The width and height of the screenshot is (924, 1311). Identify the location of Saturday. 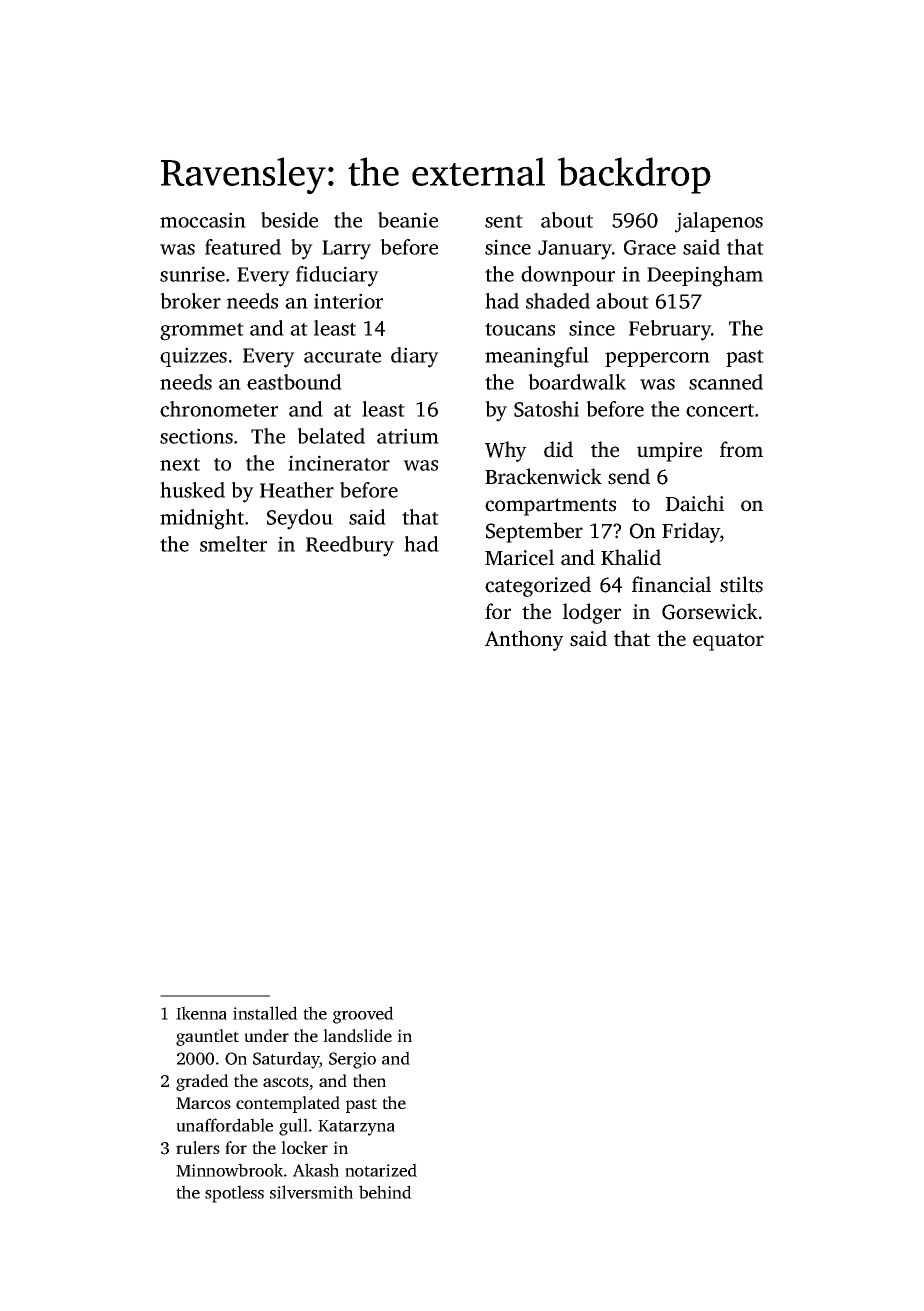
(286, 1060).
